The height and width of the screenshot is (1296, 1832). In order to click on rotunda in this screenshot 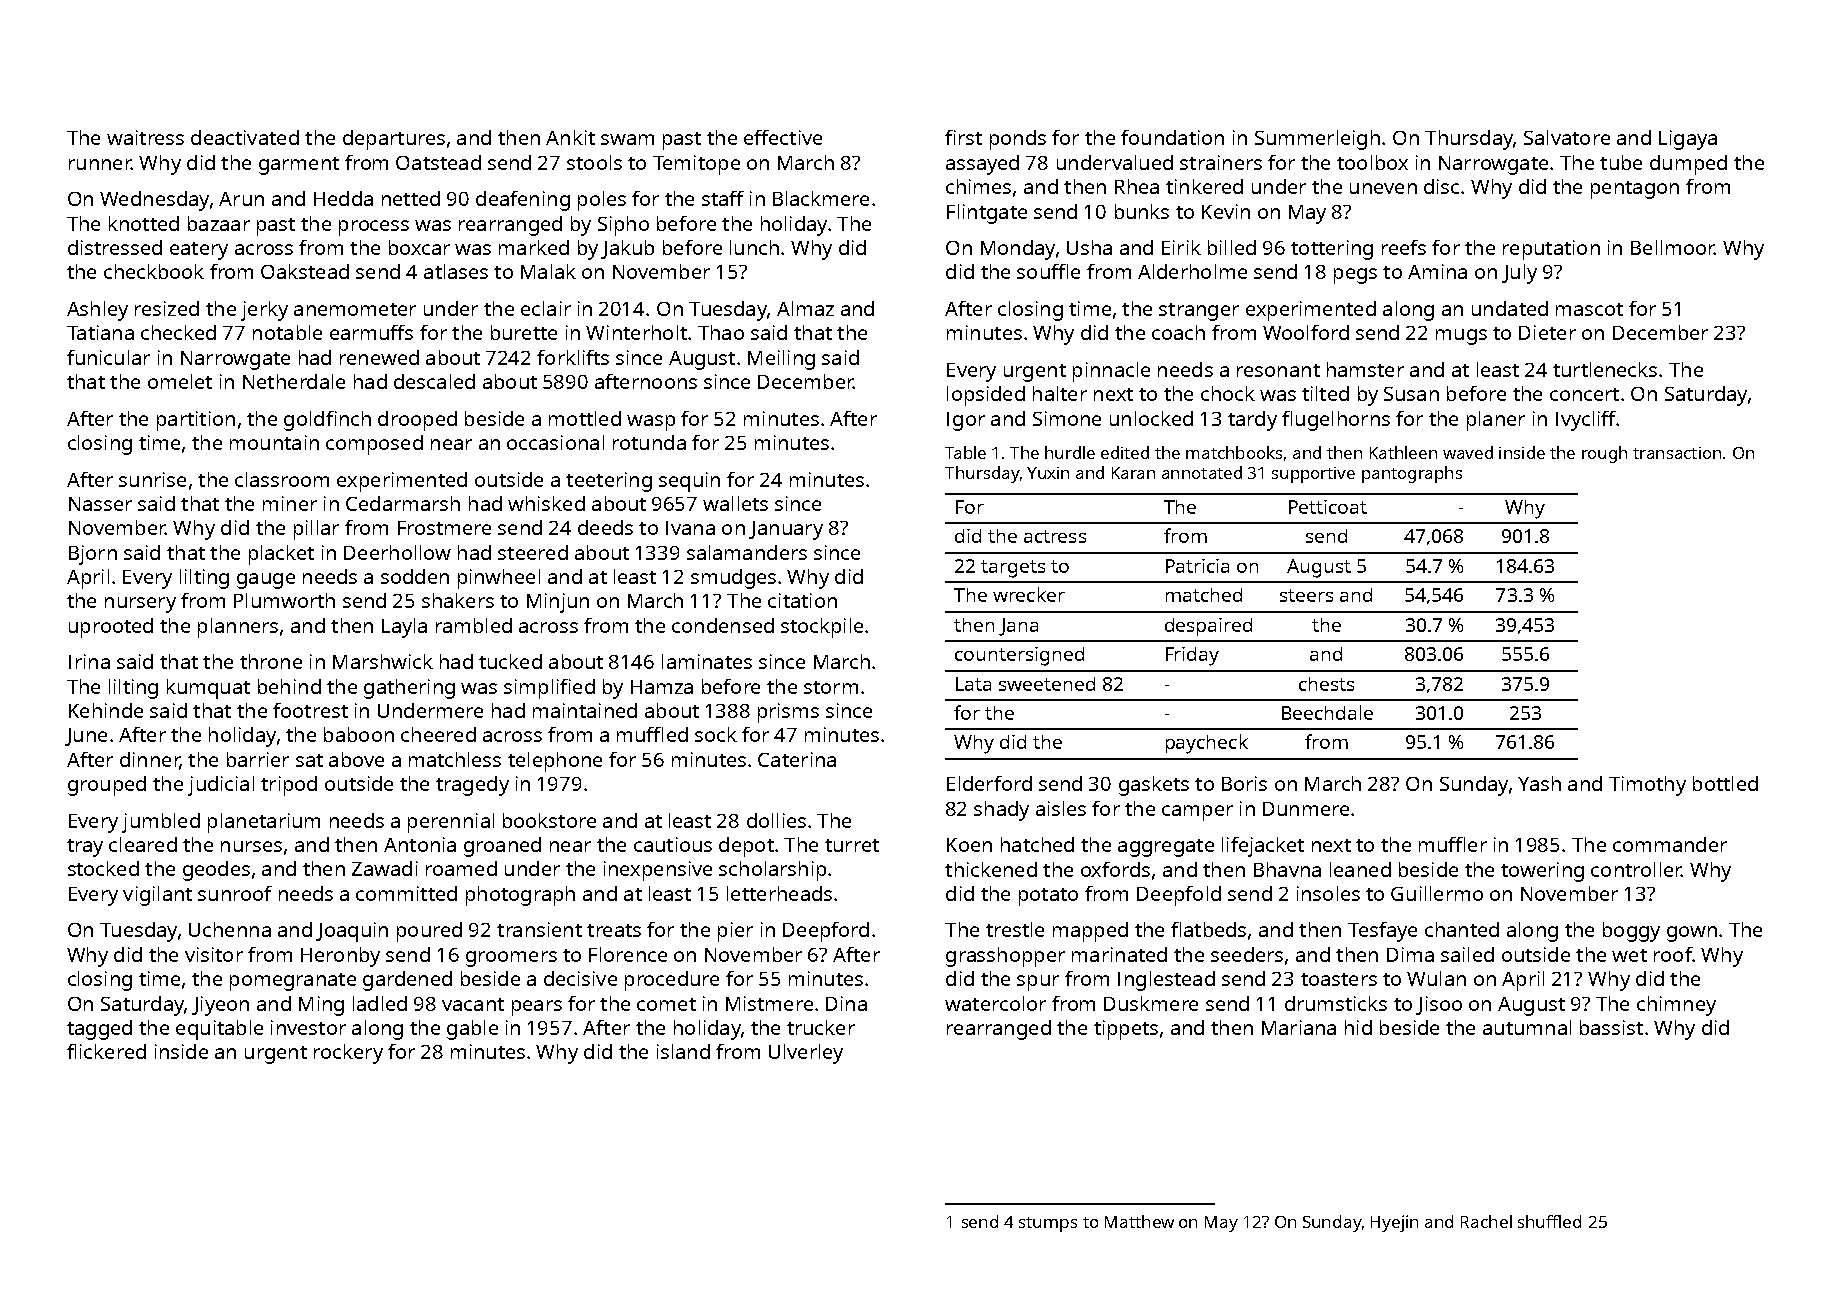, I will do `click(649, 442)`.
